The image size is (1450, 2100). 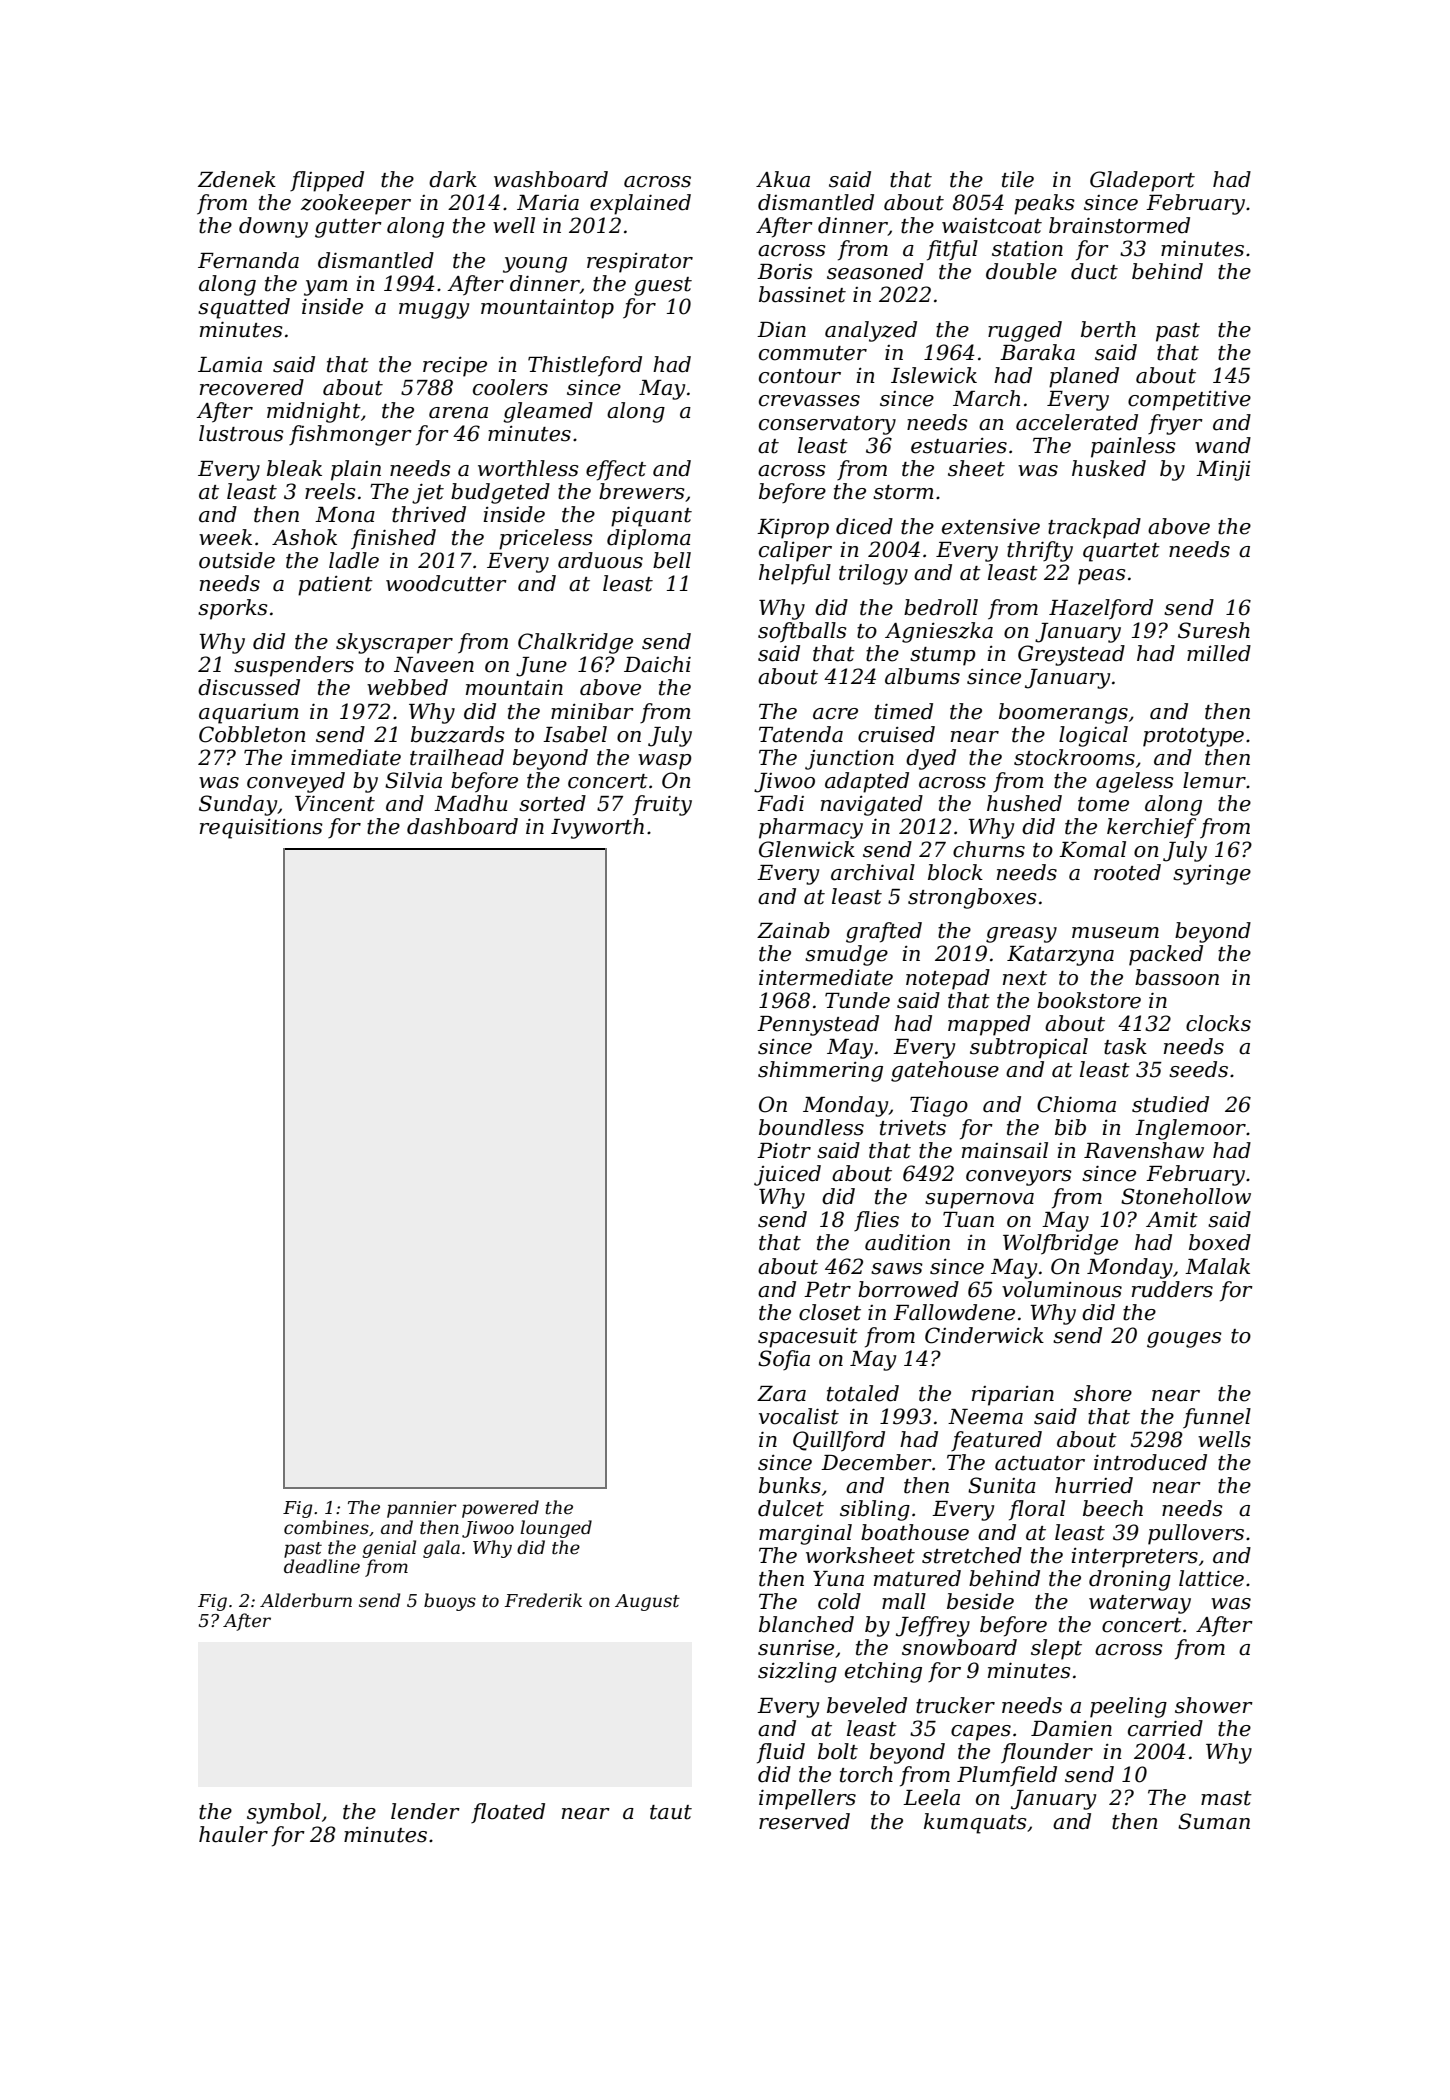 I want to click on reserved, so click(x=804, y=1821).
